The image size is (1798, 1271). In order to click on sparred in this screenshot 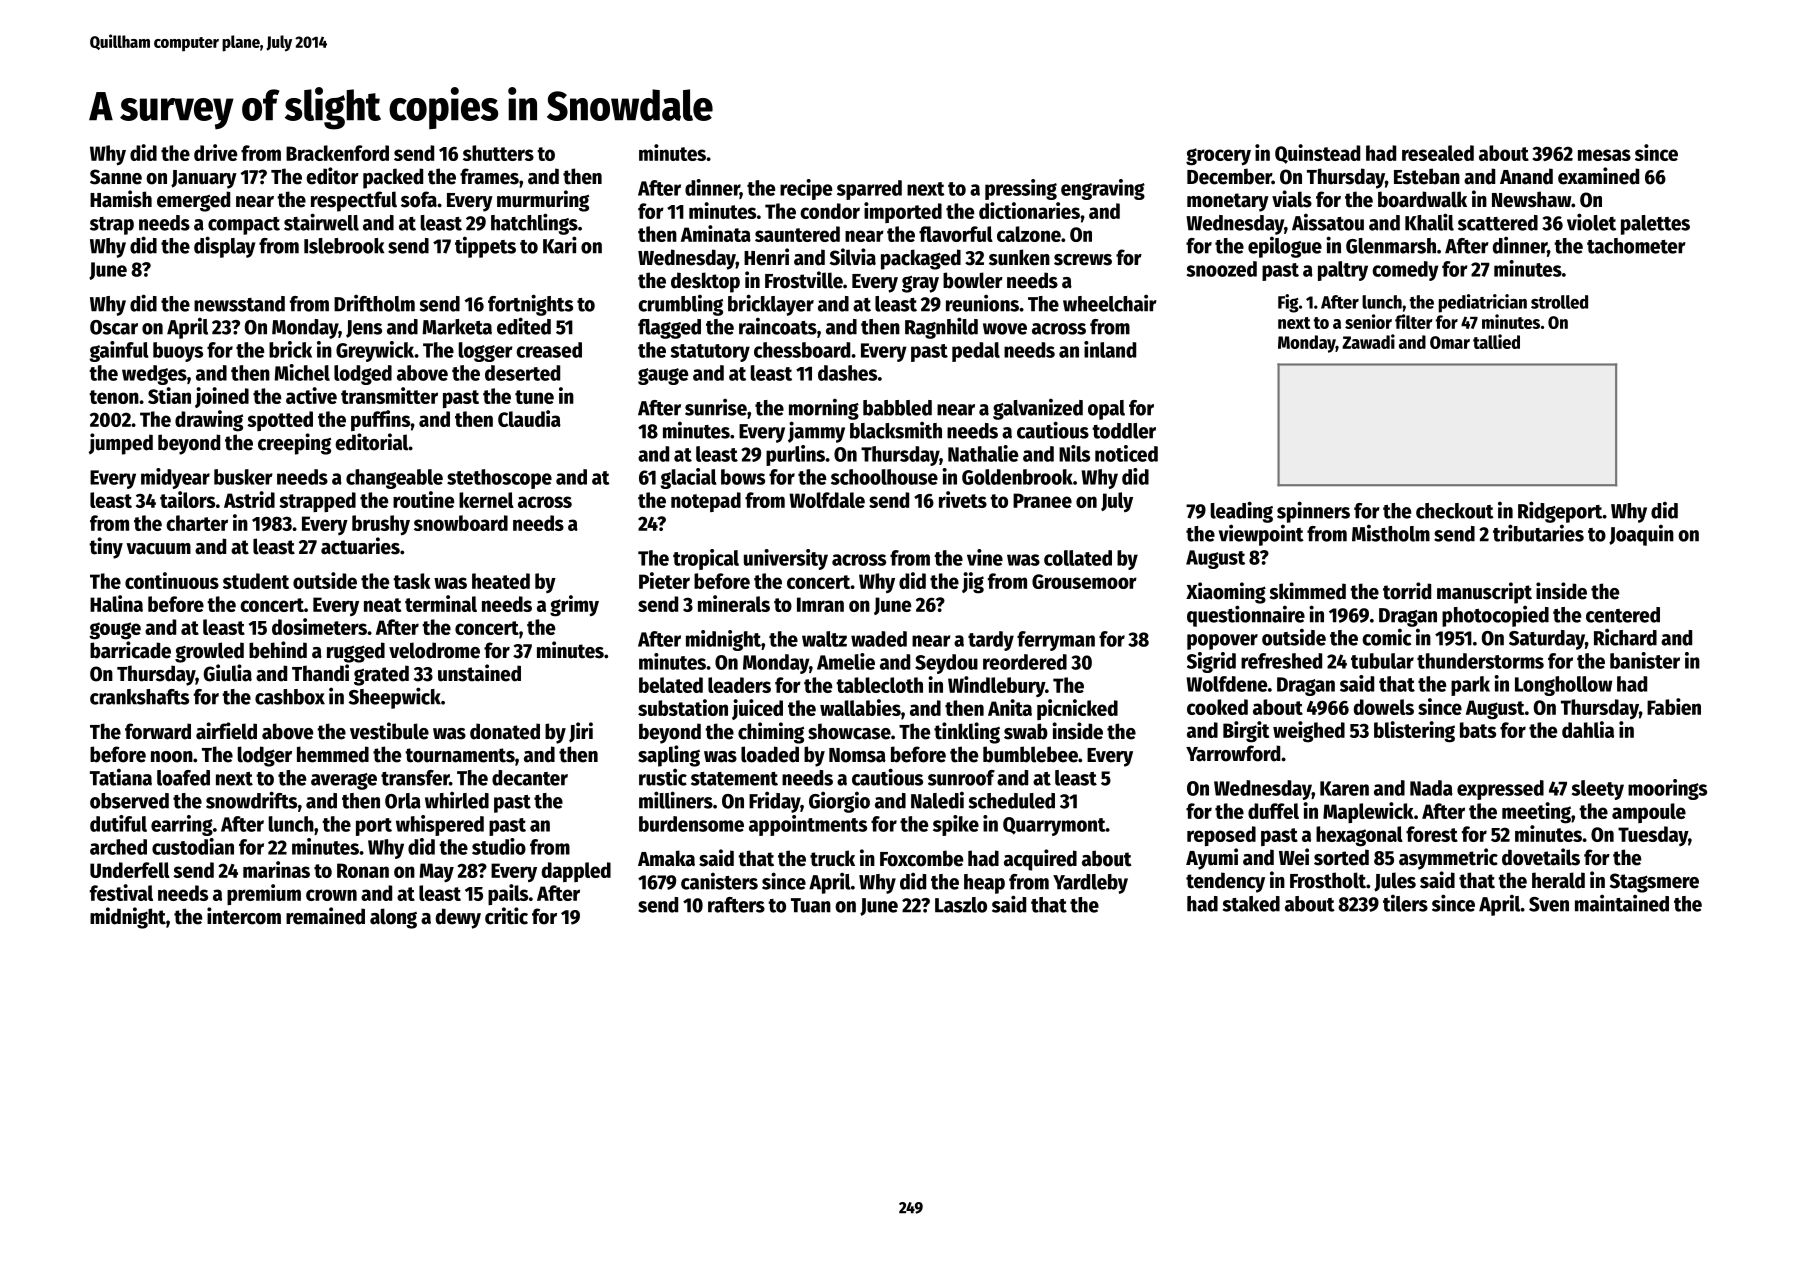, I will do `click(869, 190)`.
